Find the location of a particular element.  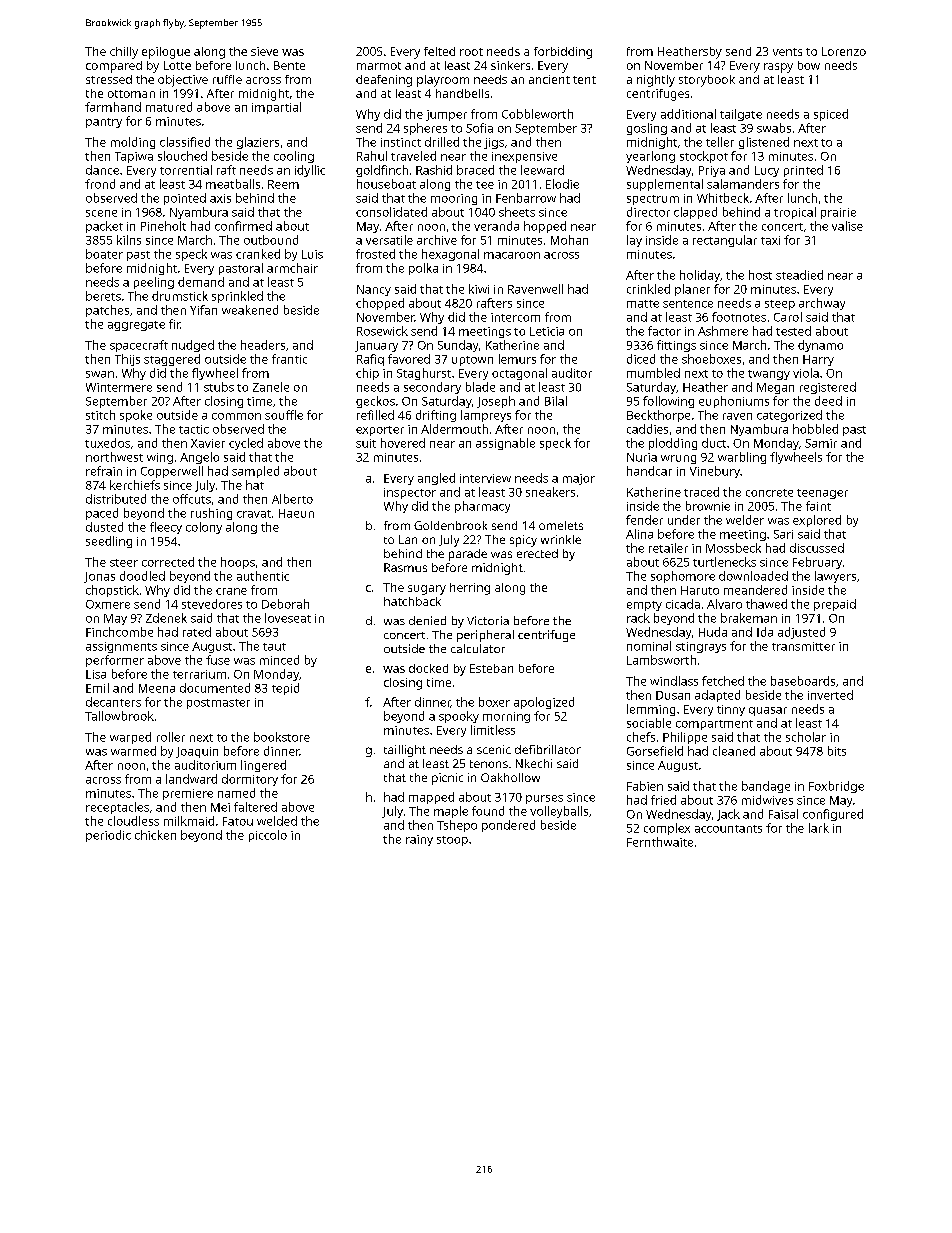

consolidated is located at coordinates (391, 212).
